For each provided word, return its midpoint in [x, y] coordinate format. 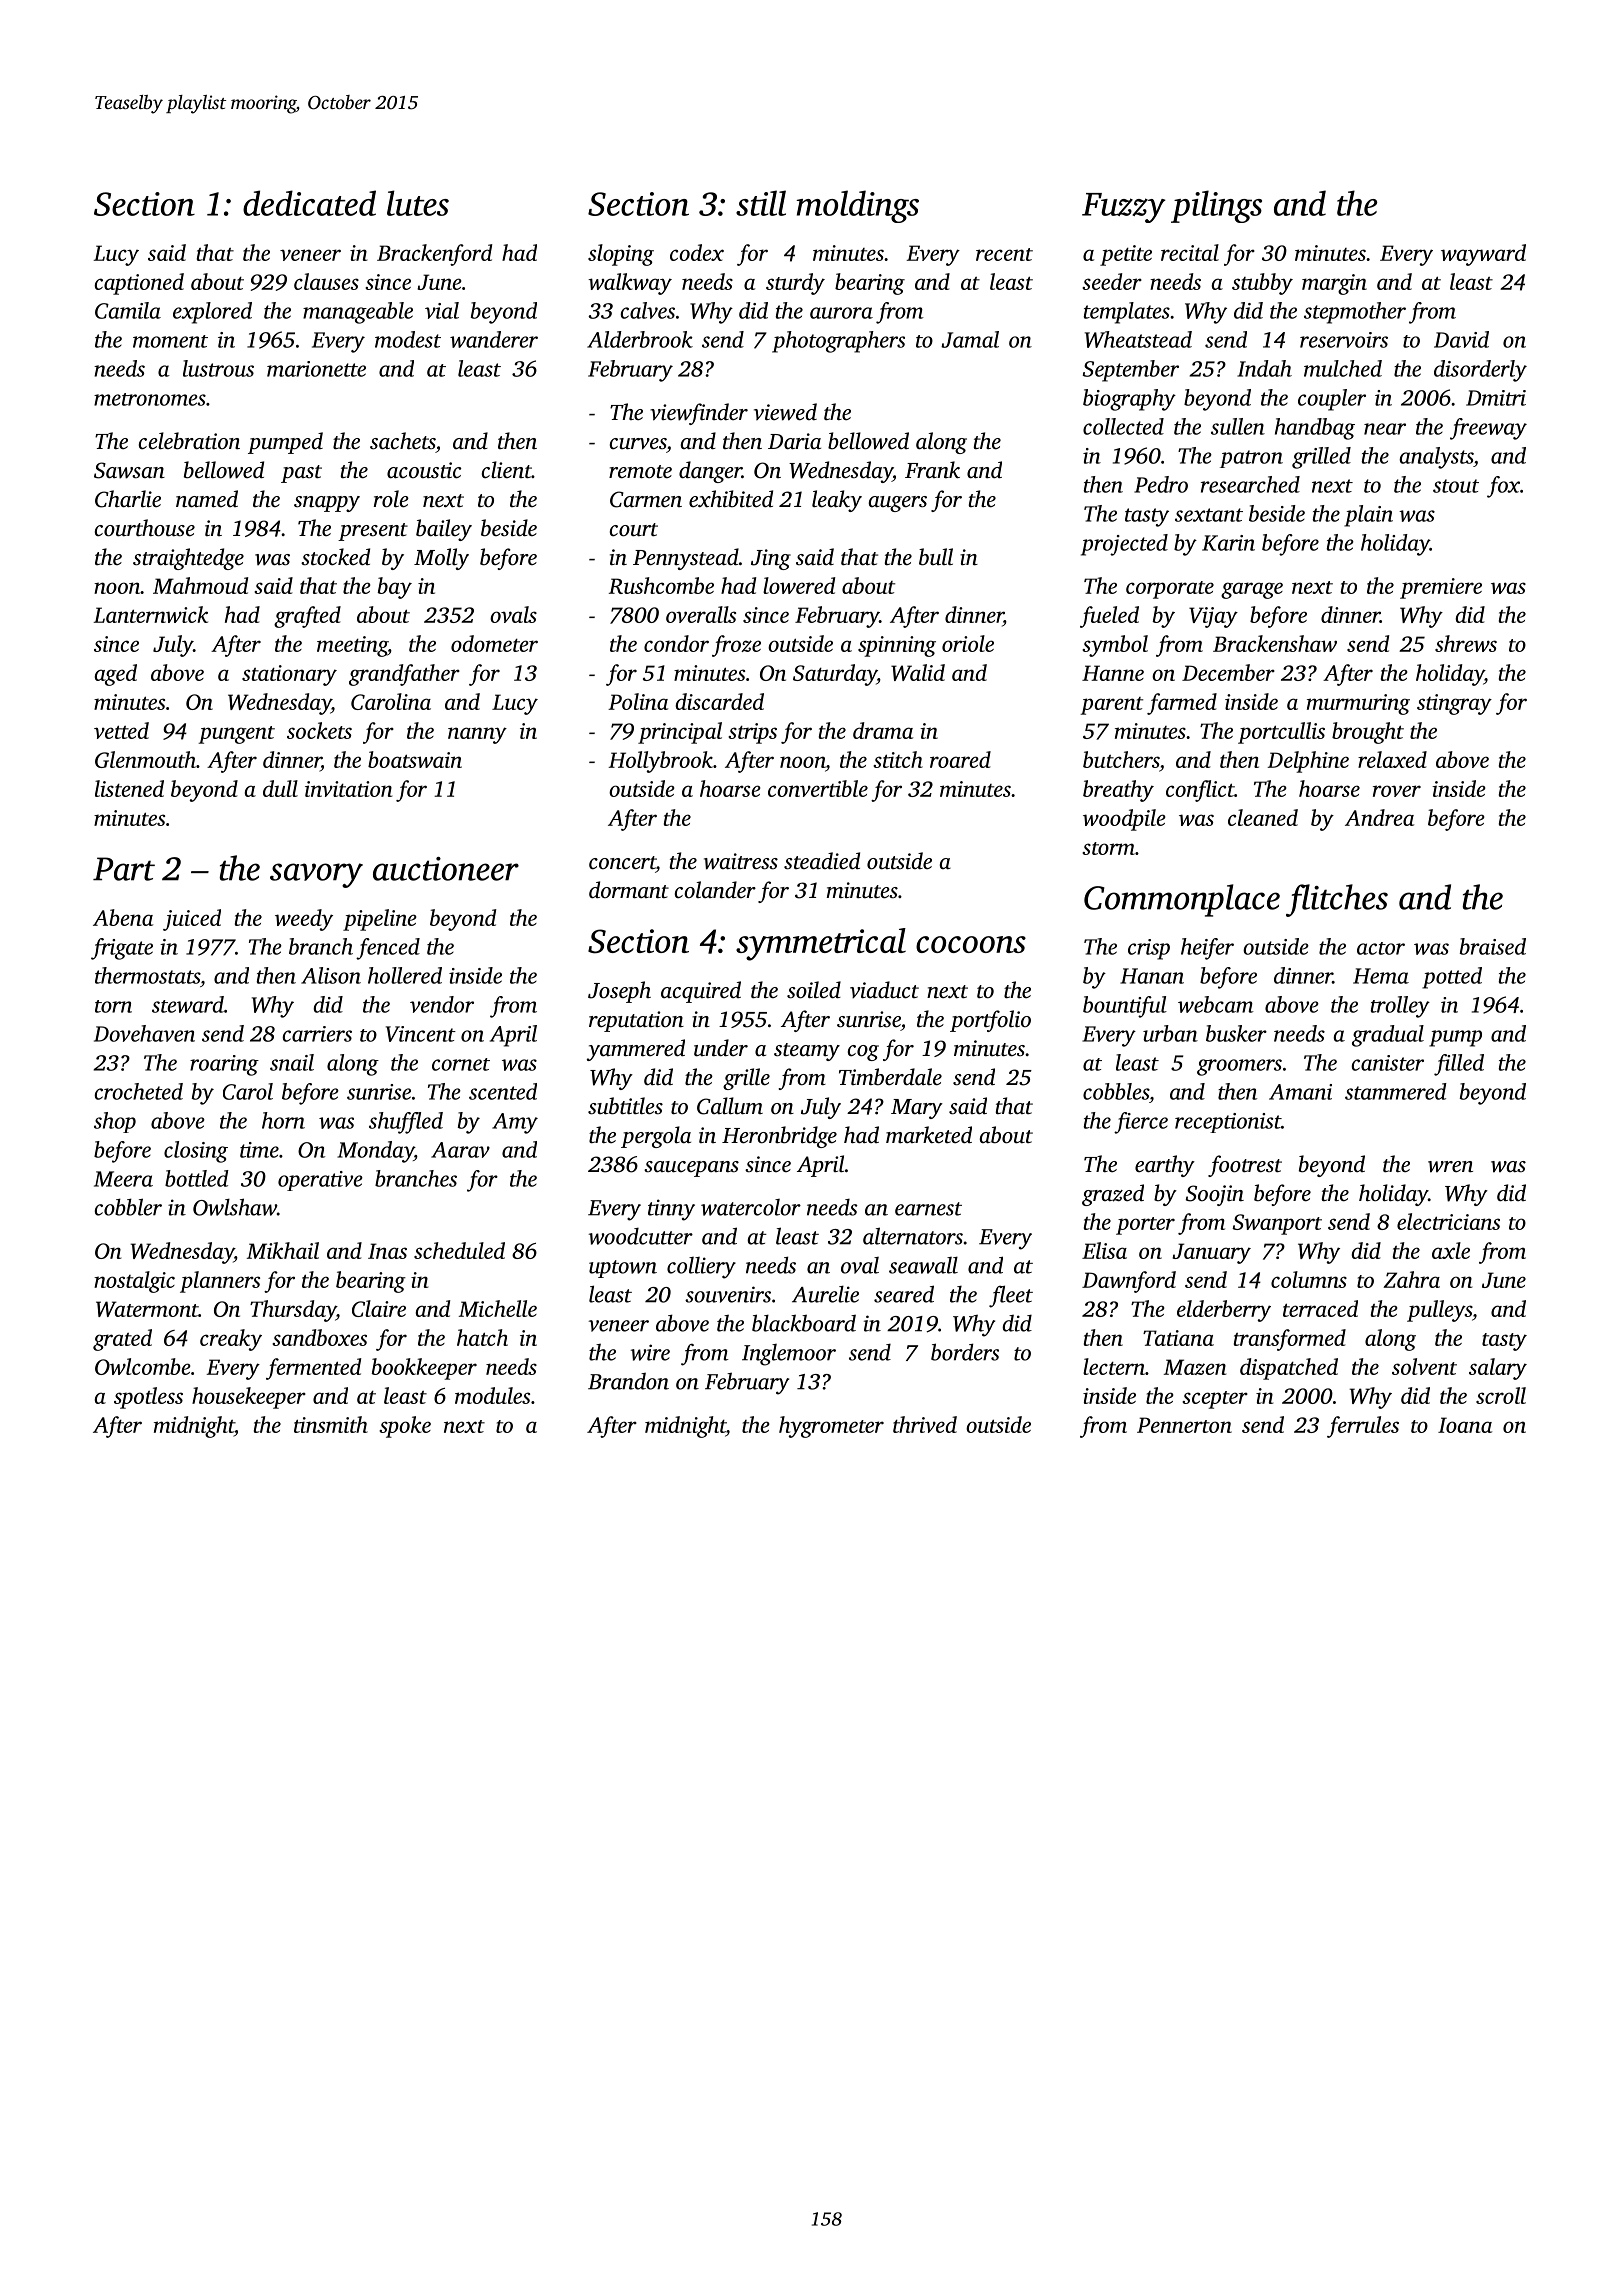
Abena [123, 917]
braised [1493, 946]
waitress [741, 861]
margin [1334, 284]
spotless [148, 1398]
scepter [1215, 1400]
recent [1004, 254]
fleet [1011, 1296]
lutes [418, 203]
